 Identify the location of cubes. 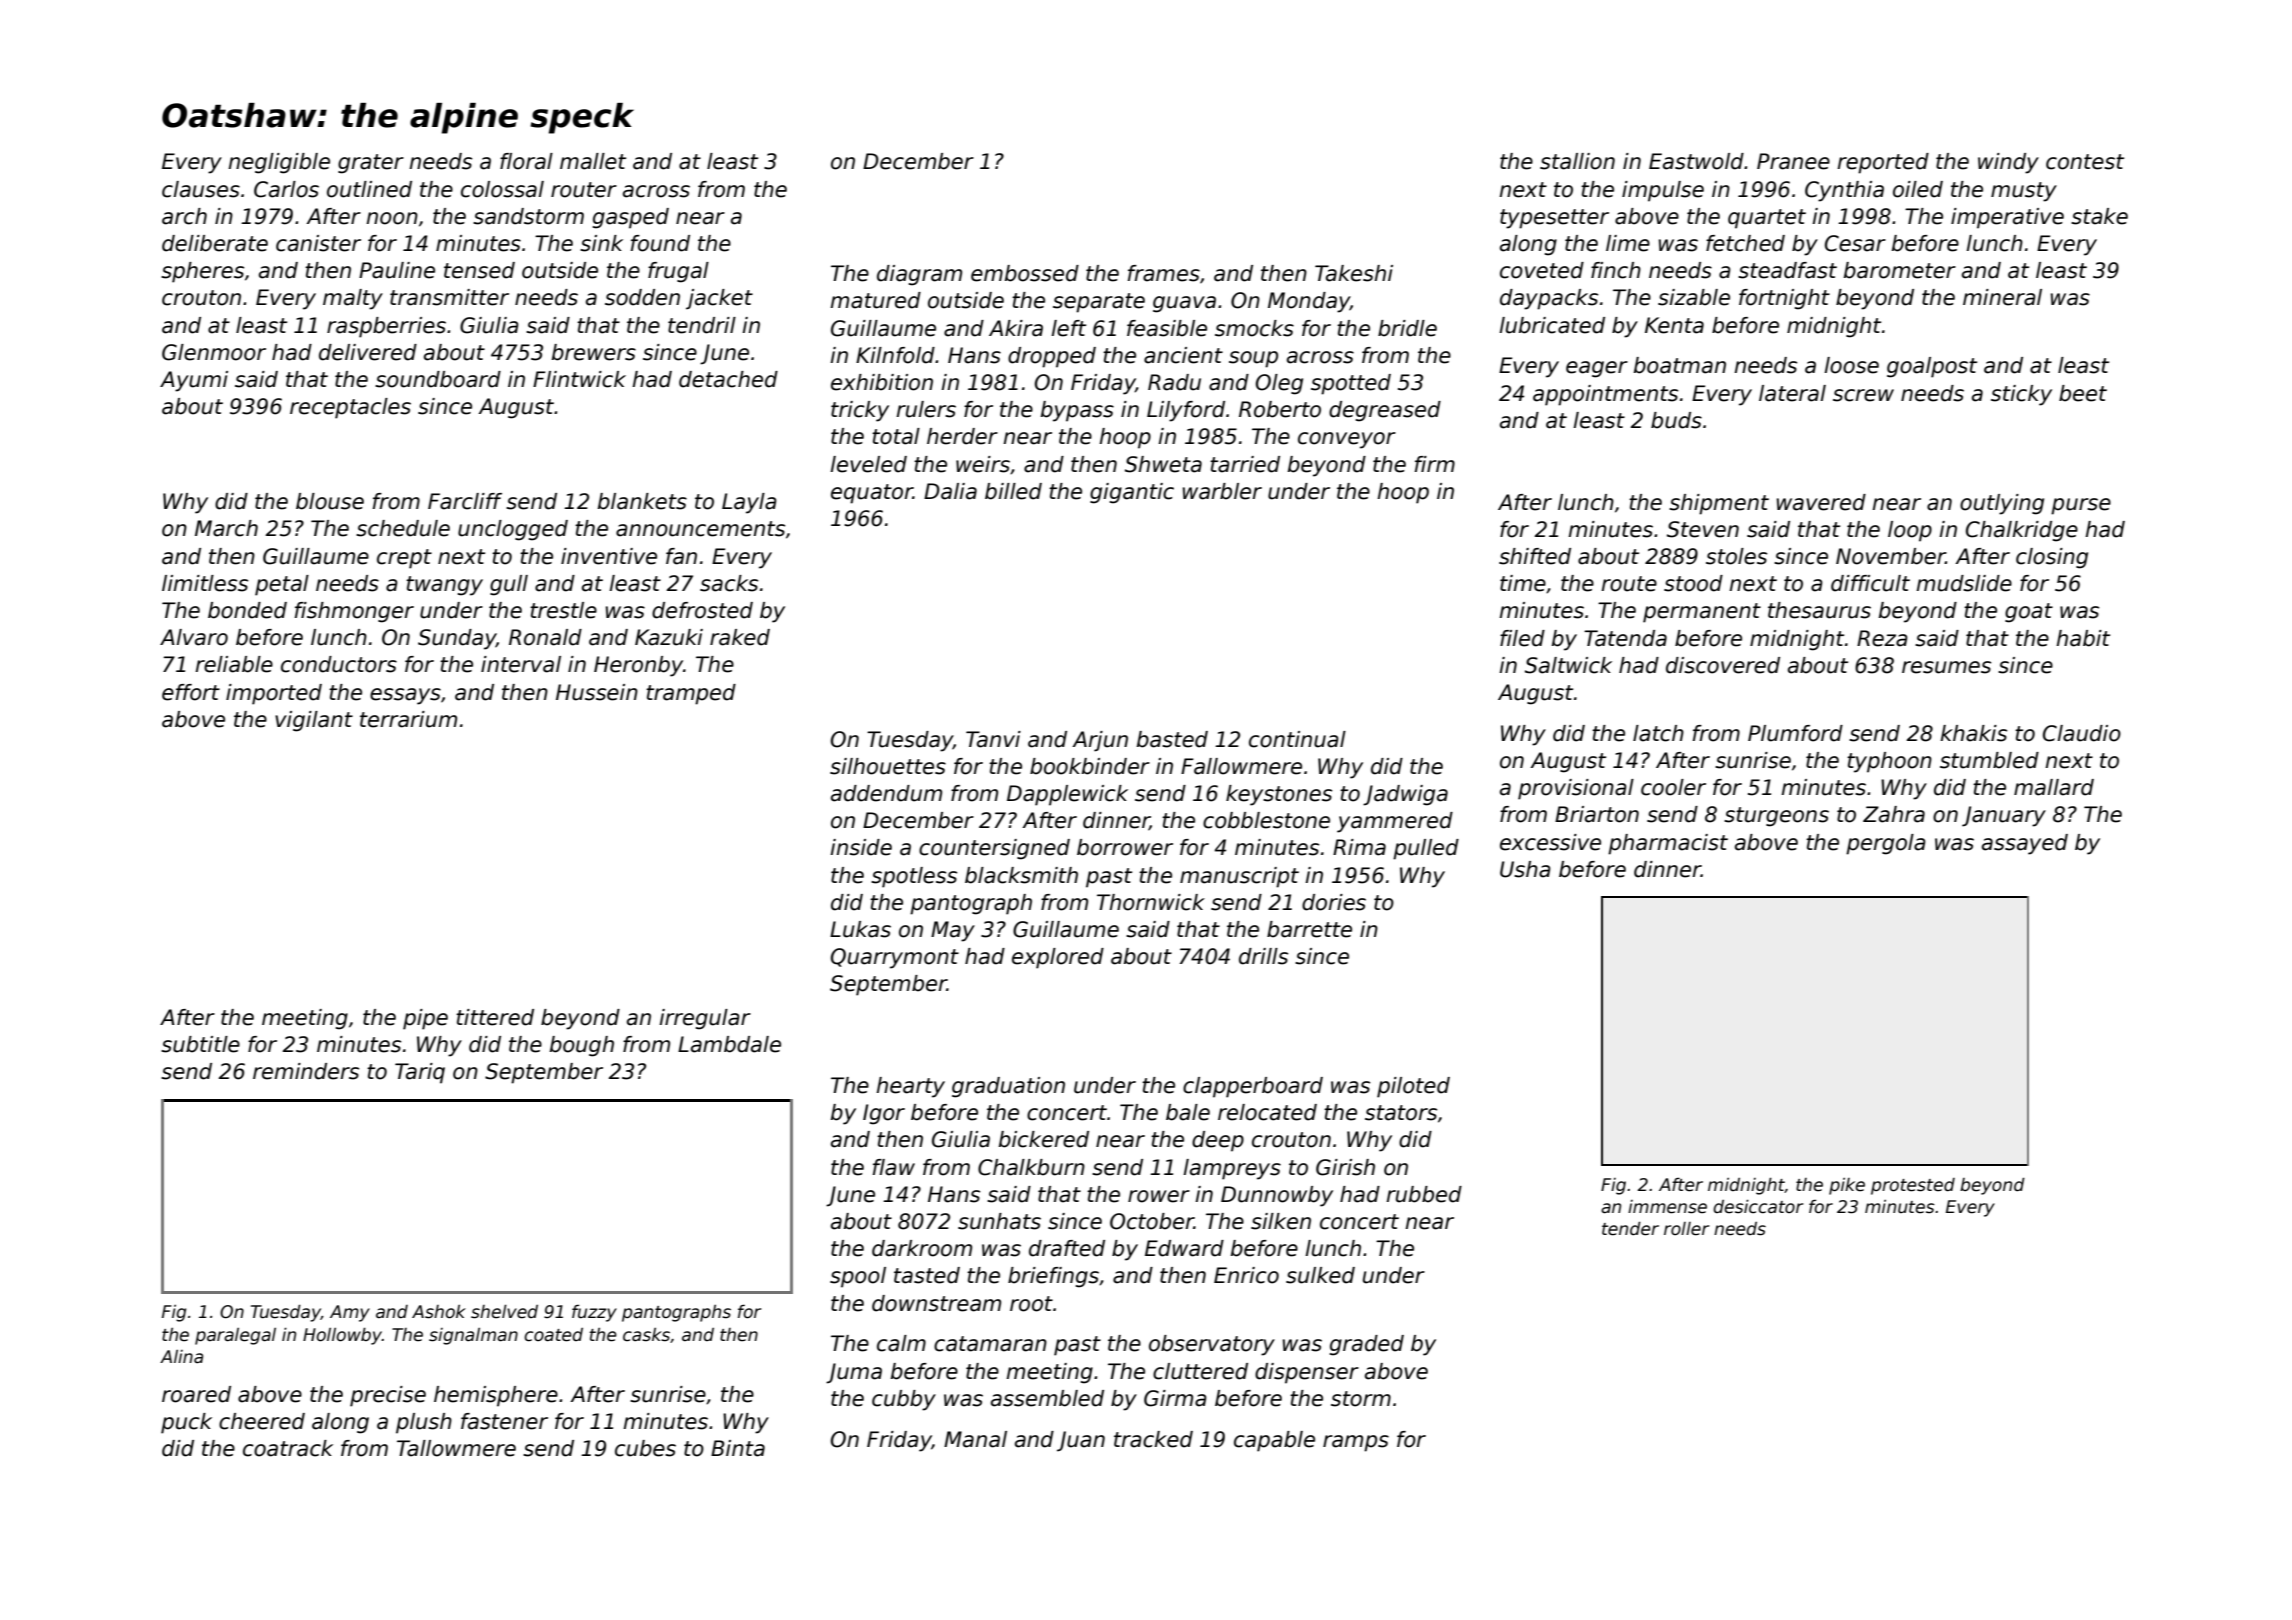
(645, 1448).
